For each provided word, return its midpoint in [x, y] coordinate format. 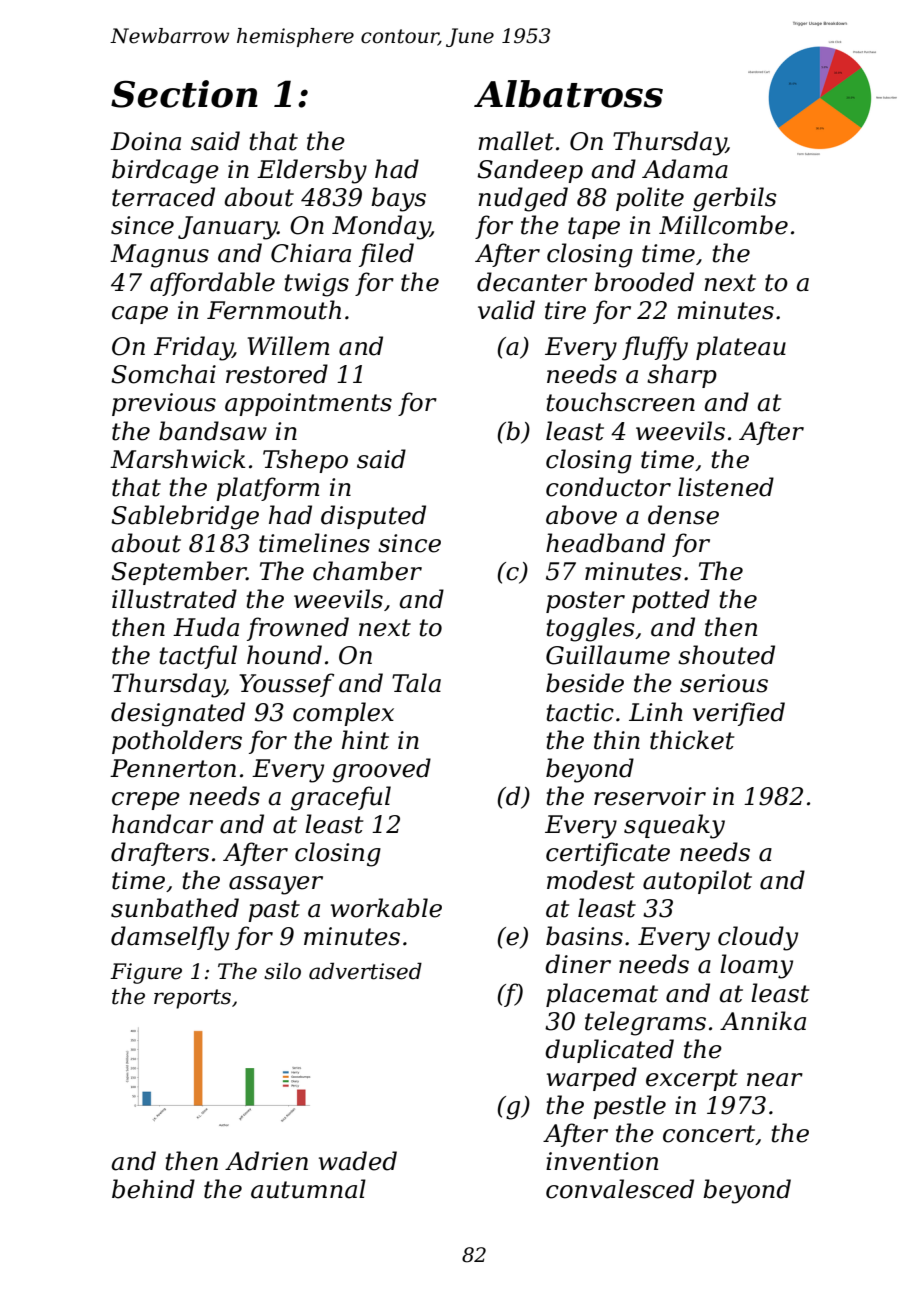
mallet [516, 141]
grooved [381, 770]
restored [277, 374]
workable [386, 908]
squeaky [674, 826]
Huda [206, 627]
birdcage [165, 171]
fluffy [655, 348]
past [274, 911]
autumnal [308, 1189]
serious [724, 683]
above [581, 515]
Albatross [568, 94]
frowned [298, 629]
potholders [177, 742]
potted [671, 601]
